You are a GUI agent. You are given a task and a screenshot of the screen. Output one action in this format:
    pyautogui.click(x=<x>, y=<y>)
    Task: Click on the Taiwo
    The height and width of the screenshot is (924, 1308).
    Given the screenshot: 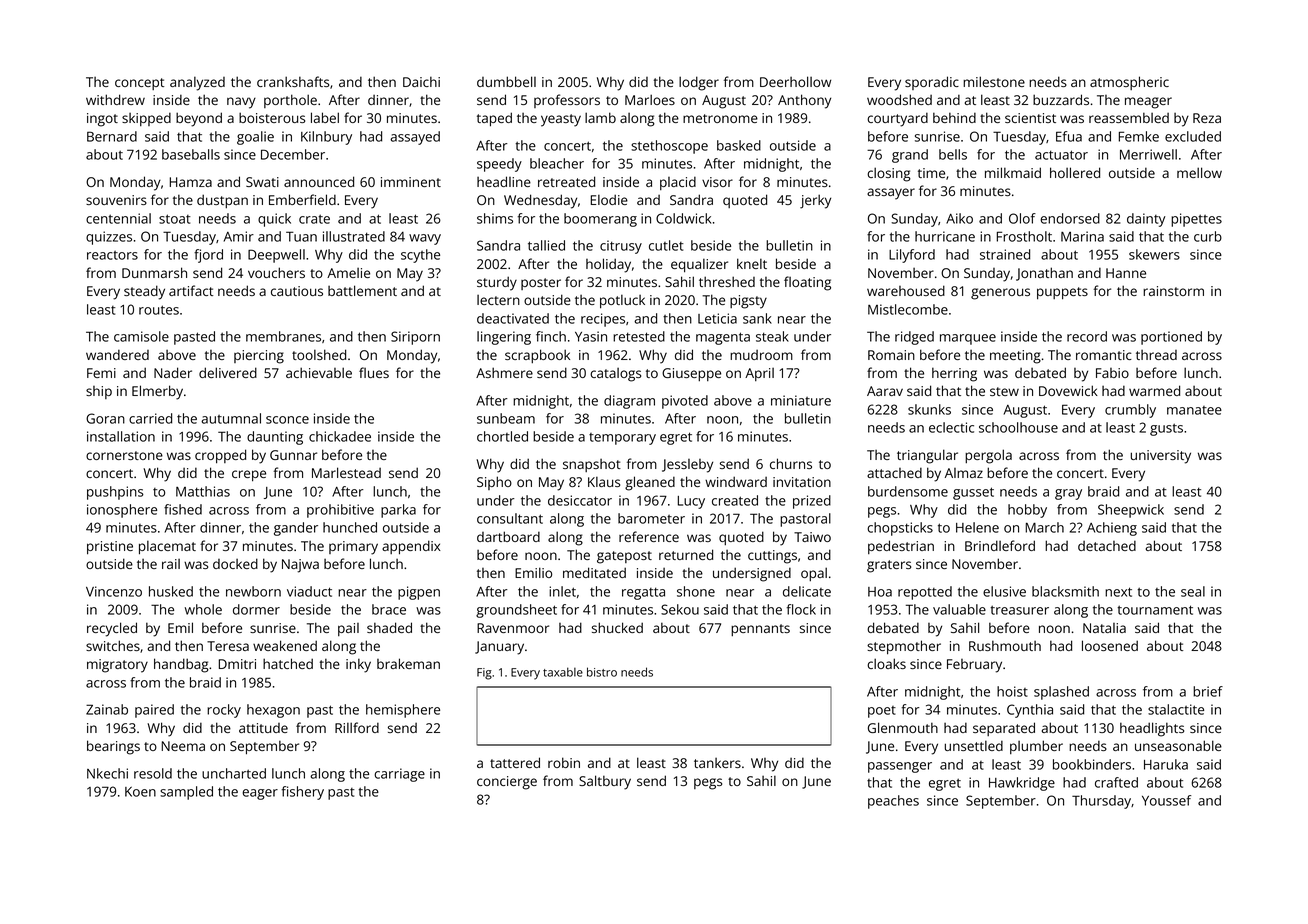 What is the action you would take?
    pyautogui.click(x=812, y=537)
